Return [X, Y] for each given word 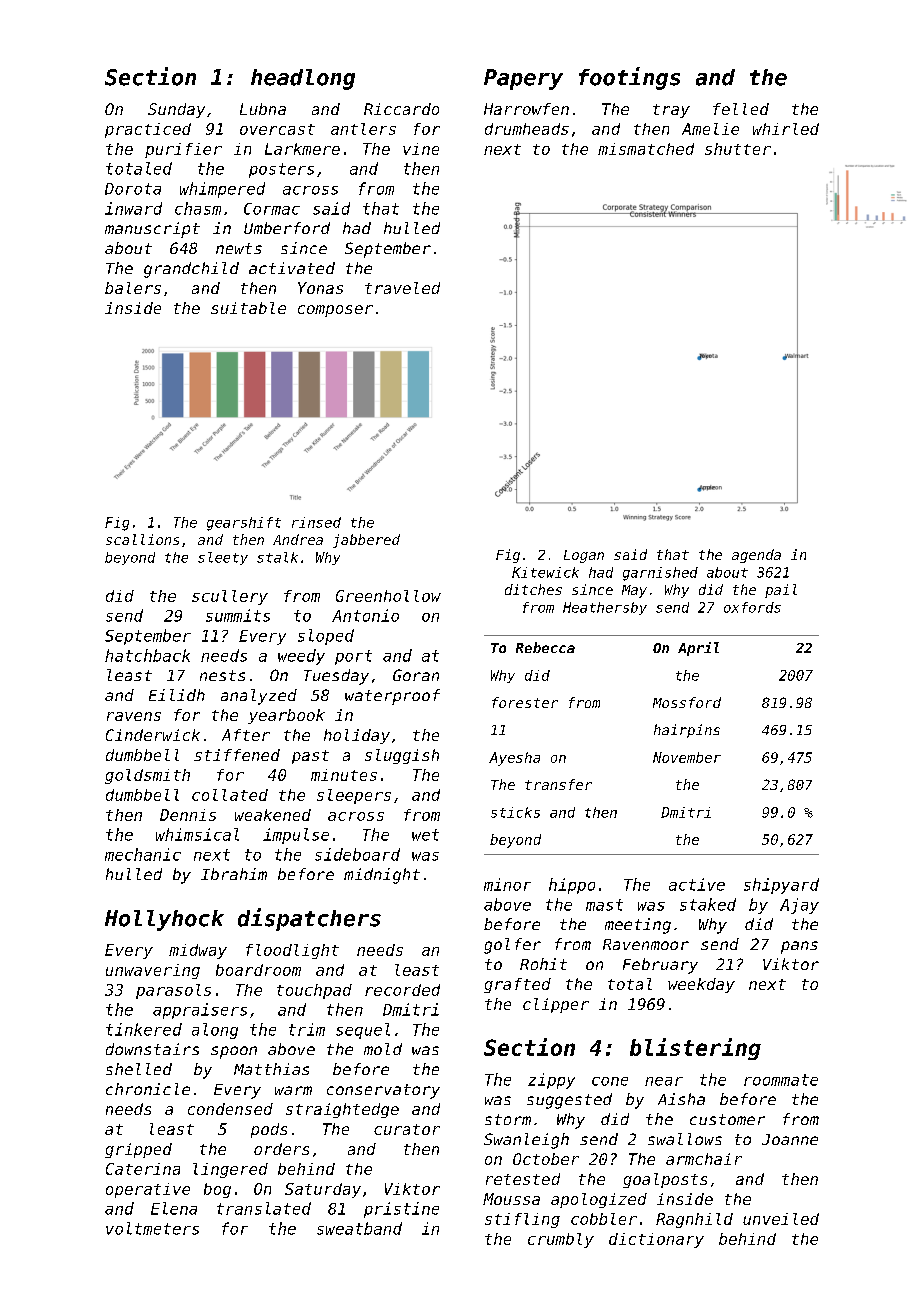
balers [133, 288]
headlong [303, 79]
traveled [402, 288]
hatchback [147, 655]
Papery [523, 79]
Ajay [799, 906]
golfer [512, 946]
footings [629, 78]
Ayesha [514, 759]
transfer [558, 784]
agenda [756, 556]
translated [264, 1208]
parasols [173, 991]
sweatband [359, 1228]
